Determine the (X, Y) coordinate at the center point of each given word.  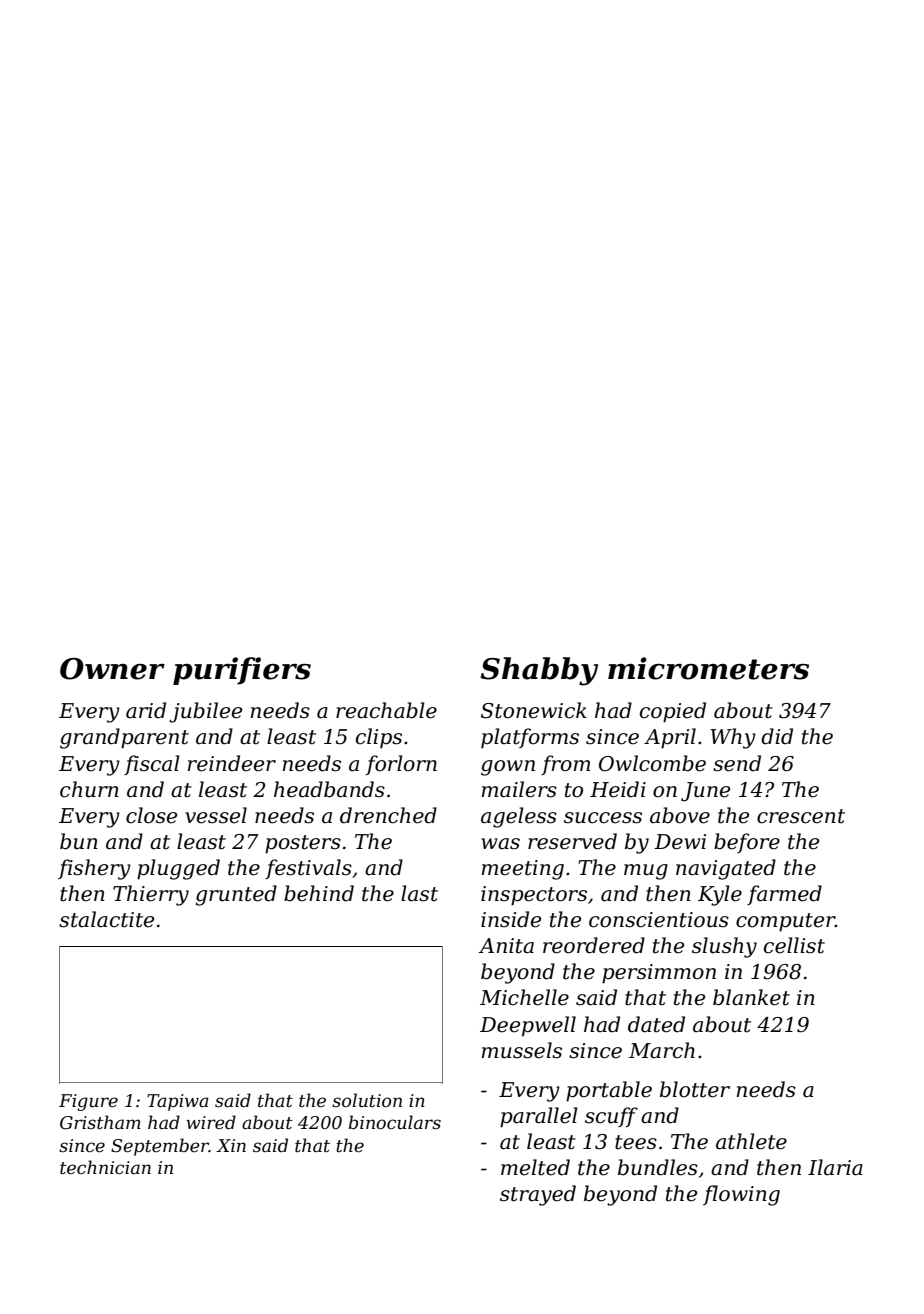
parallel (539, 1117)
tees (636, 1142)
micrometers (708, 668)
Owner (112, 669)
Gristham (100, 1122)
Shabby (539, 671)
